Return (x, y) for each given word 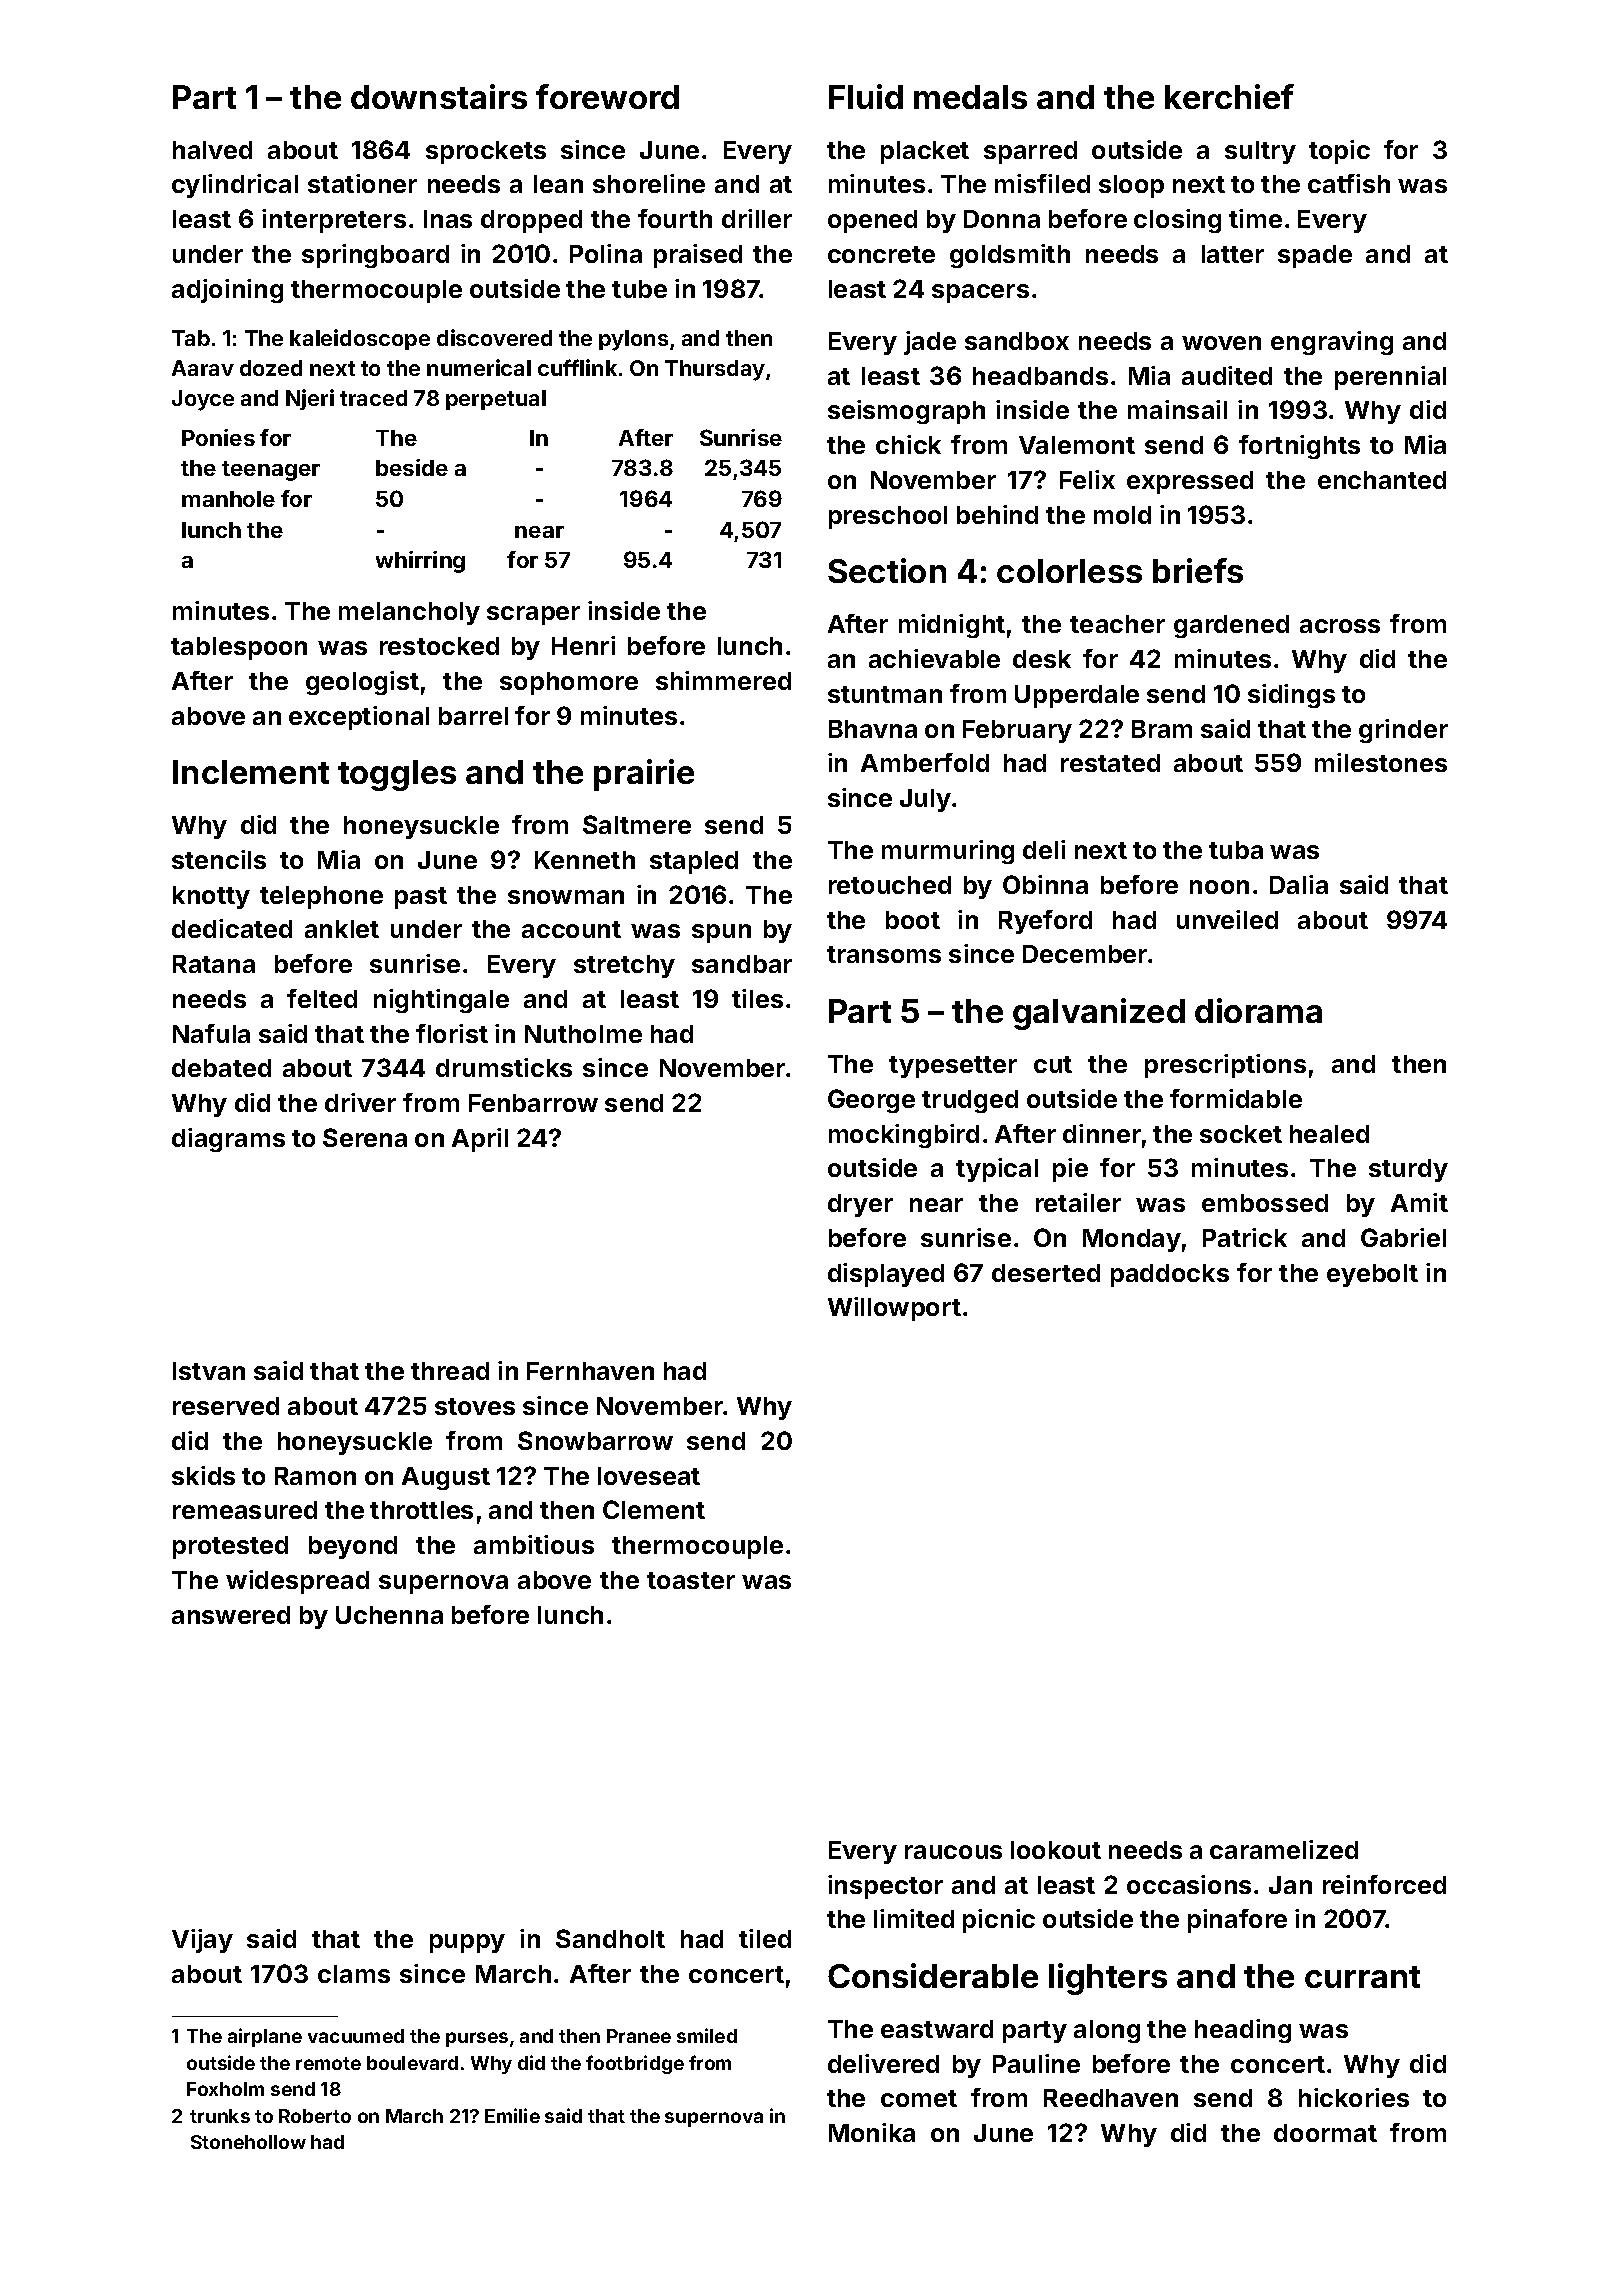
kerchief (1229, 96)
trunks (220, 2116)
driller (757, 218)
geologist (362, 683)
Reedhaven (1111, 2098)
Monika (872, 2132)
